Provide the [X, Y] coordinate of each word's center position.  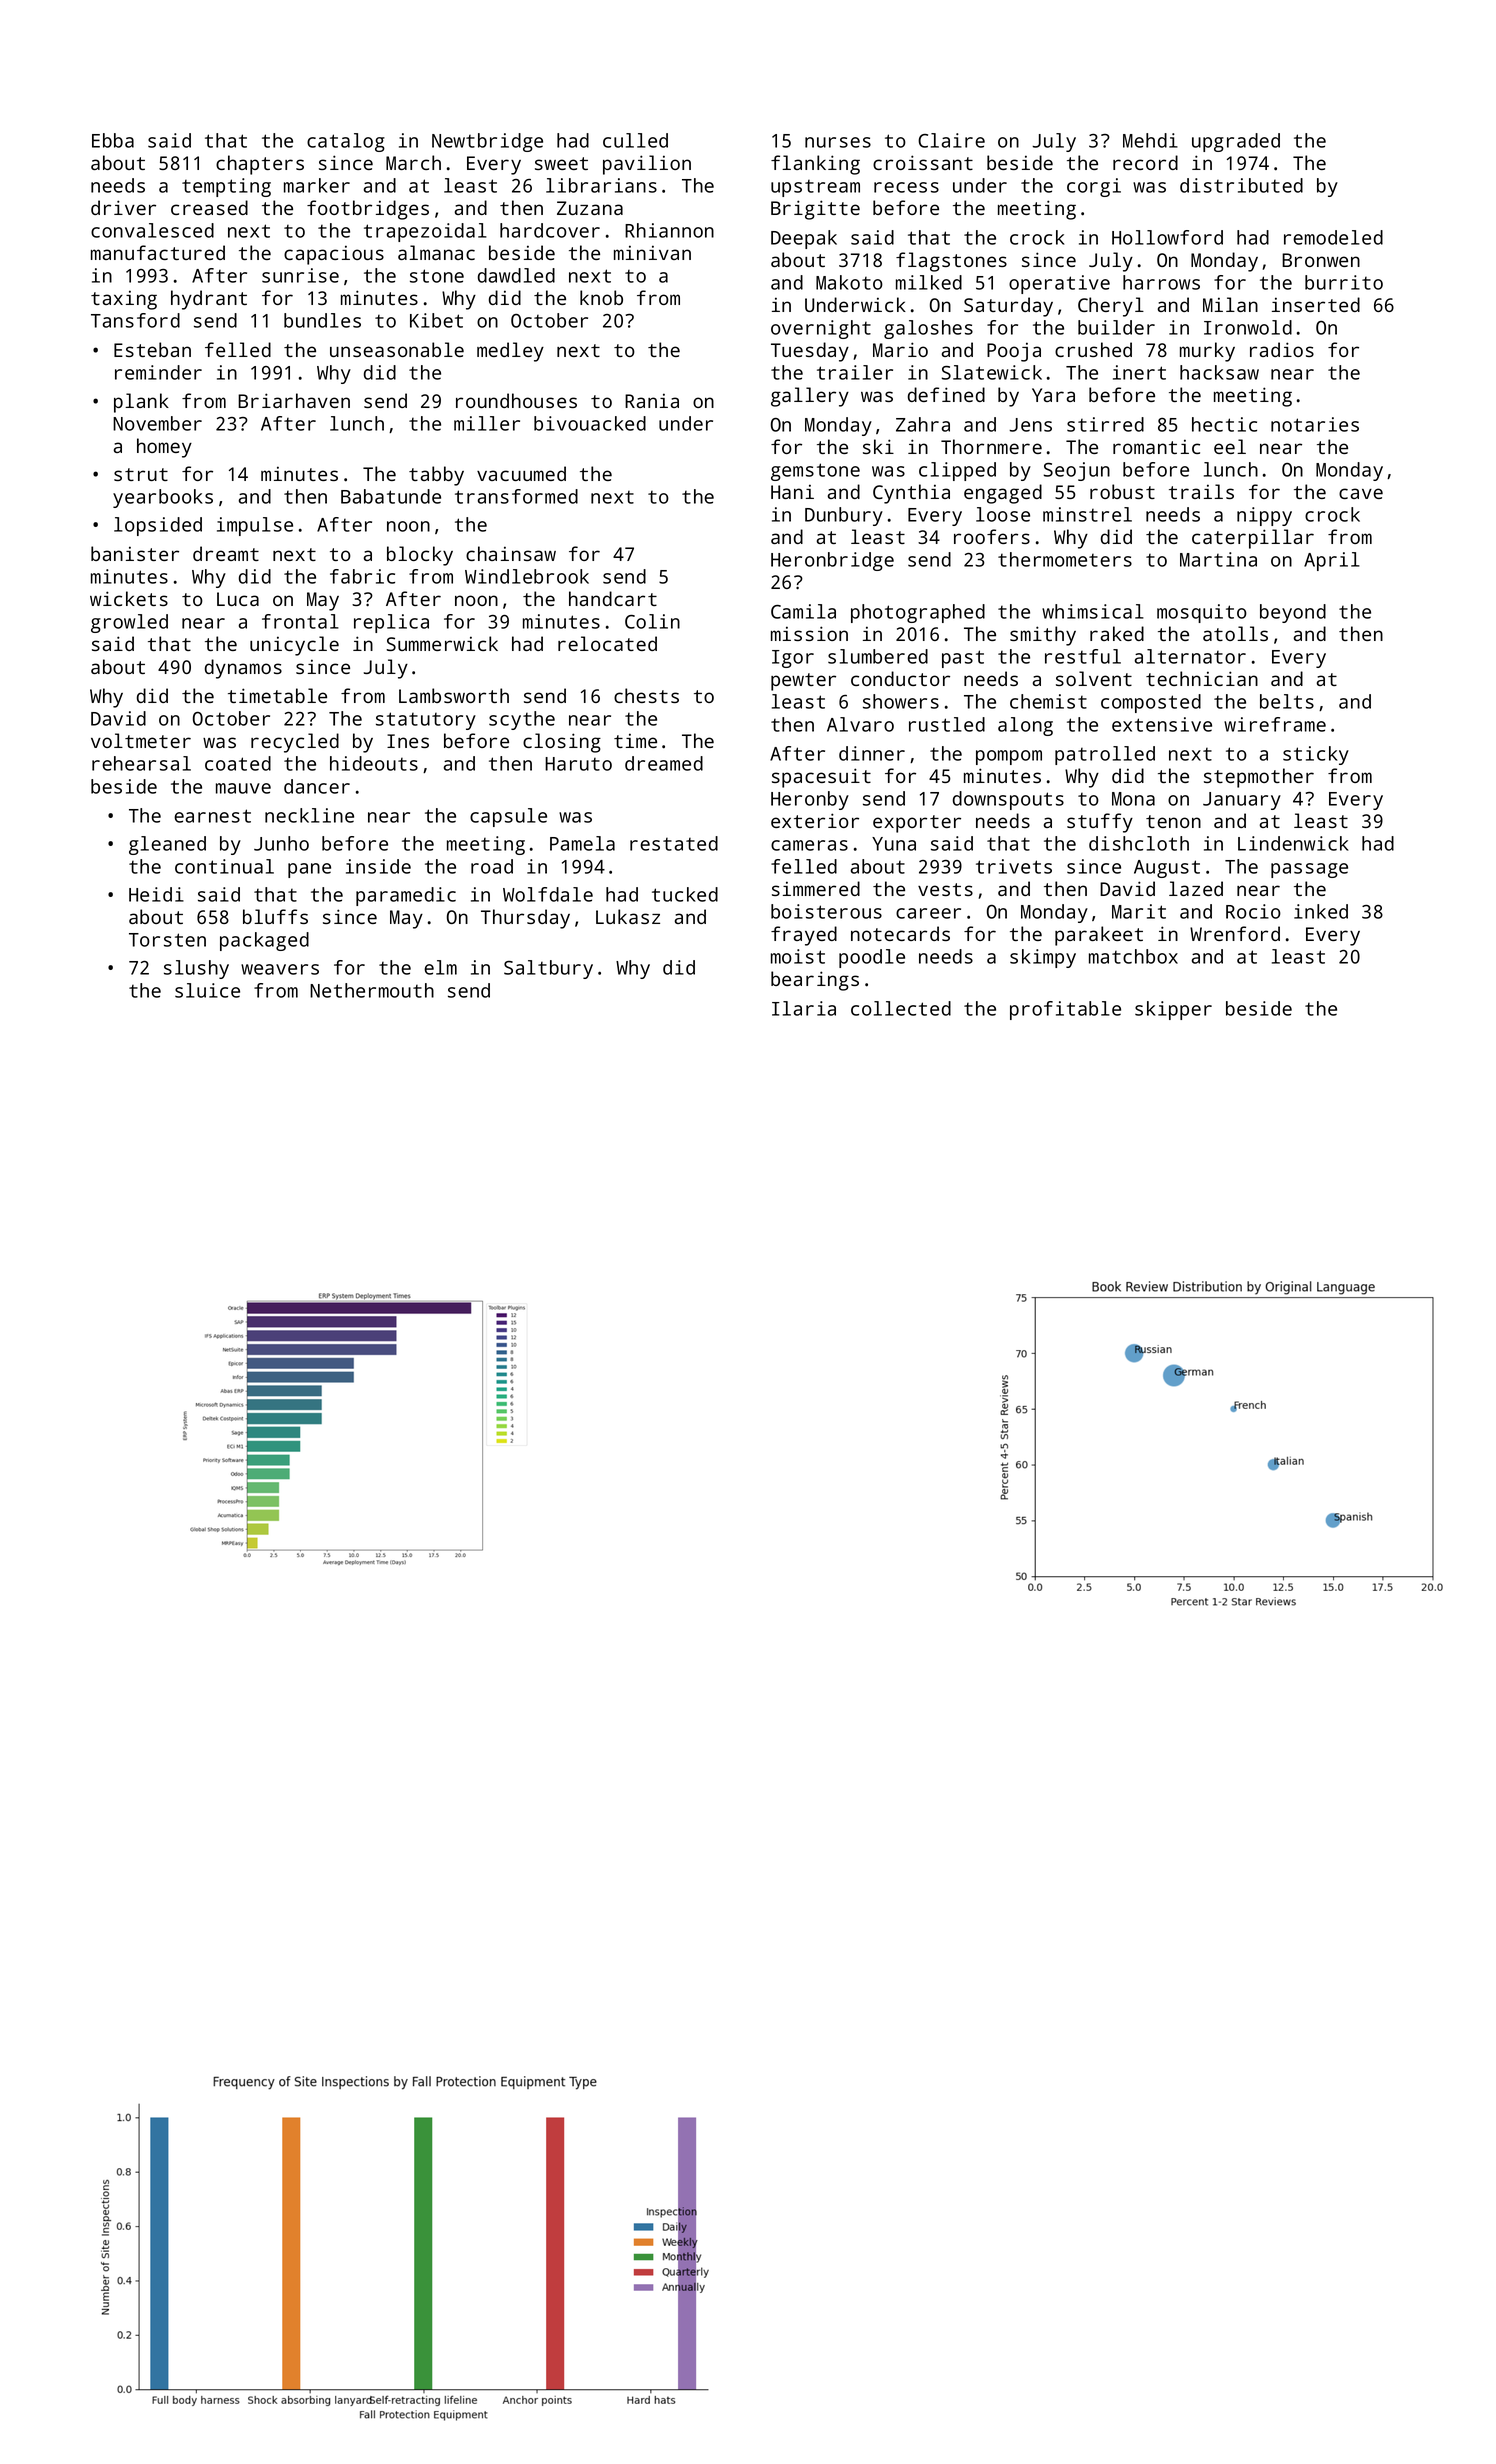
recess [906, 187]
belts [1287, 701]
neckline [309, 815]
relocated [607, 643]
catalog [346, 142]
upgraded [1236, 142]
